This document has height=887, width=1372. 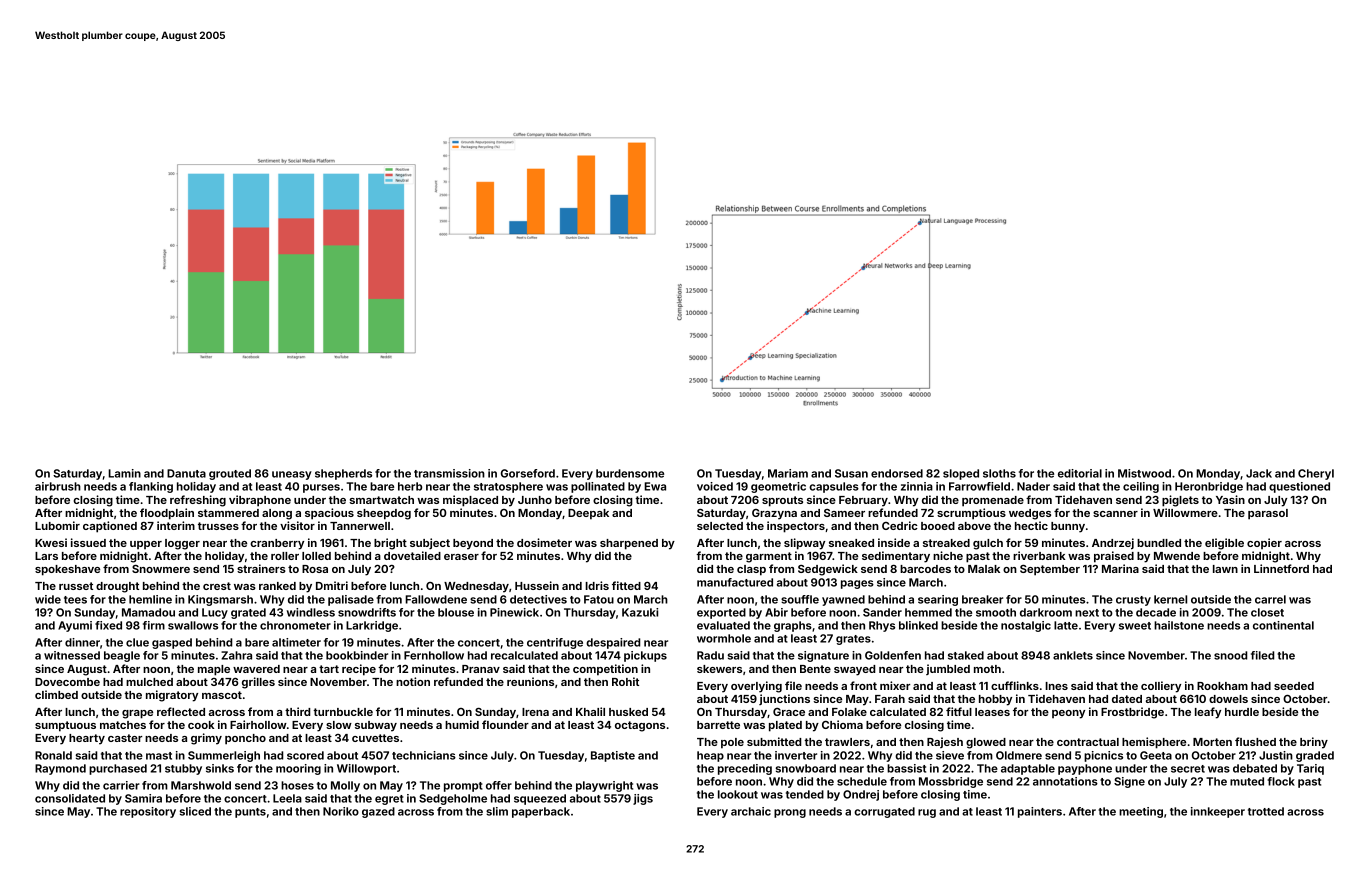 I want to click on peony, so click(x=1068, y=714).
